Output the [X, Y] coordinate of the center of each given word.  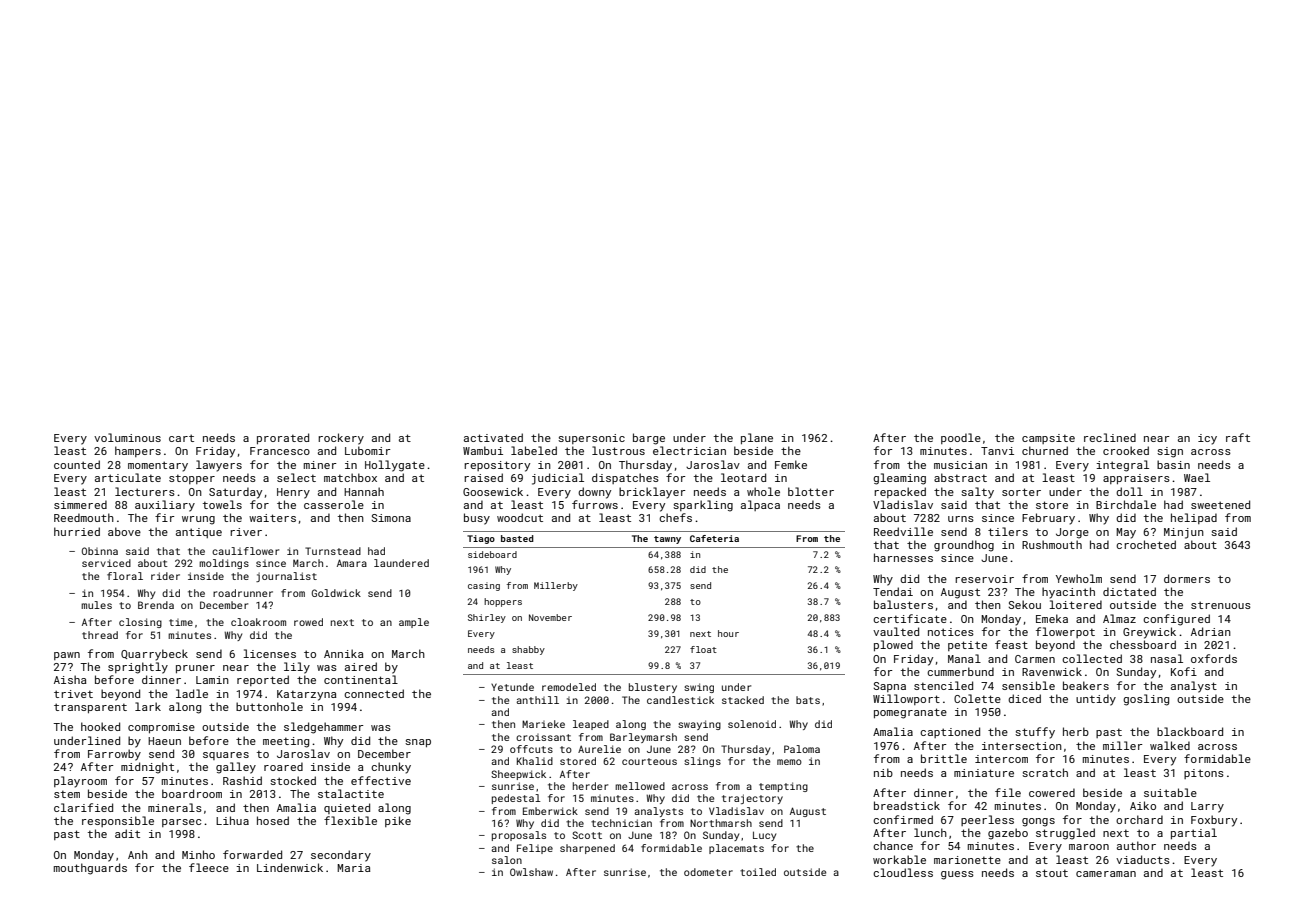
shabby [528, 650]
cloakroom [258, 622]
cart [181, 438]
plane [757, 438]
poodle [961, 438]
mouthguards [90, 869]
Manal [964, 658]
